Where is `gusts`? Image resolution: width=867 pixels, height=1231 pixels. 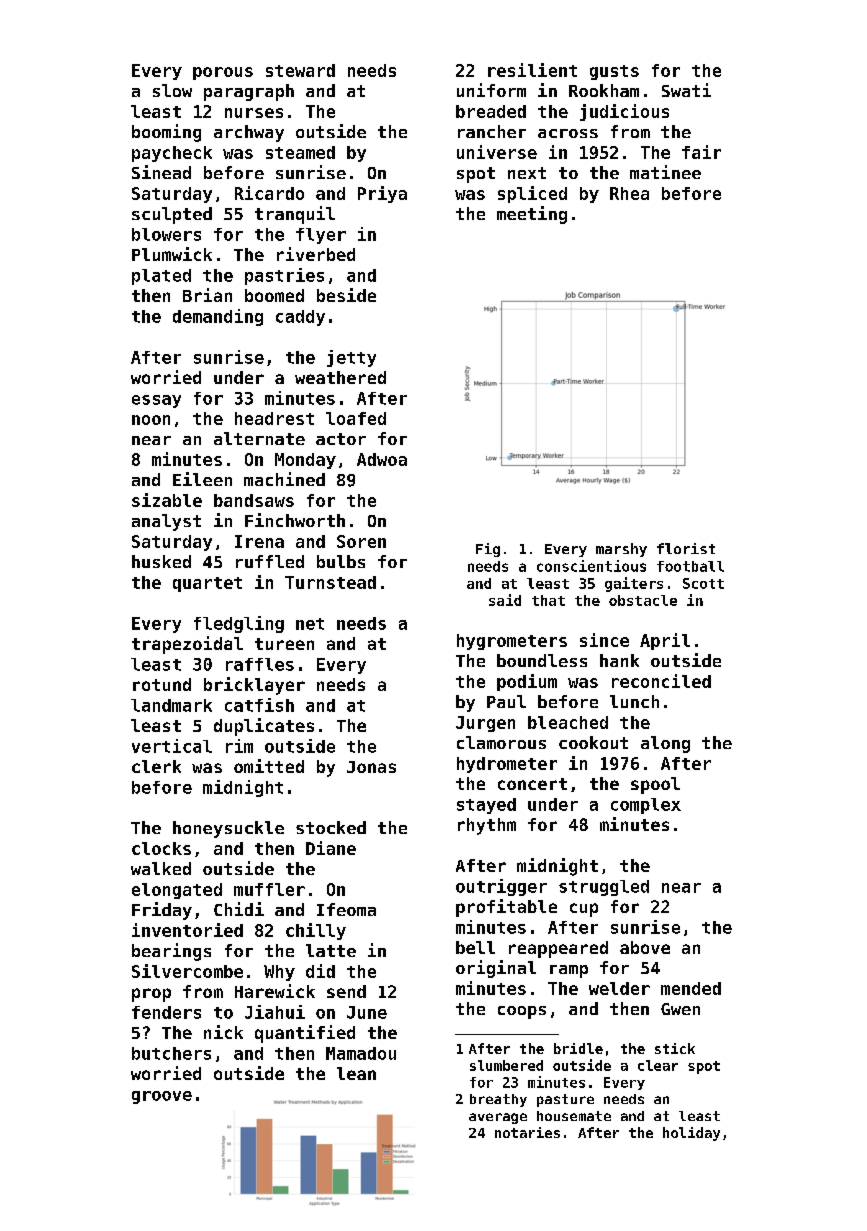 gusts is located at coordinates (614, 72).
